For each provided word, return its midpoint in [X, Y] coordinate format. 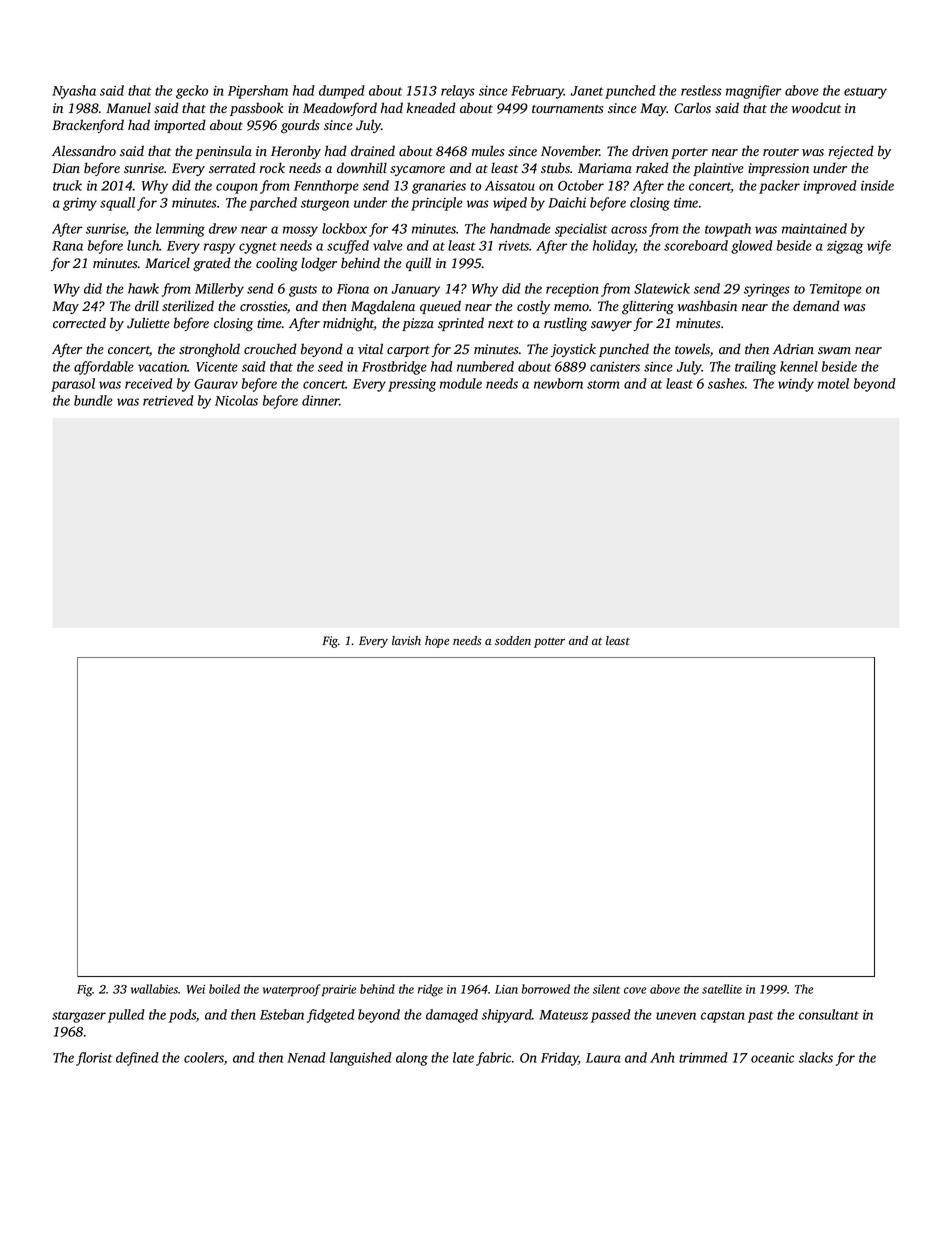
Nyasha [74, 92]
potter [549, 643]
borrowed [546, 989]
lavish [406, 640]
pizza [418, 324]
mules [488, 151]
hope [437, 642]
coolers [204, 1057]
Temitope [836, 290]
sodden [513, 640]
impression [778, 169]
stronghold [209, 350]
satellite [722, 989]
